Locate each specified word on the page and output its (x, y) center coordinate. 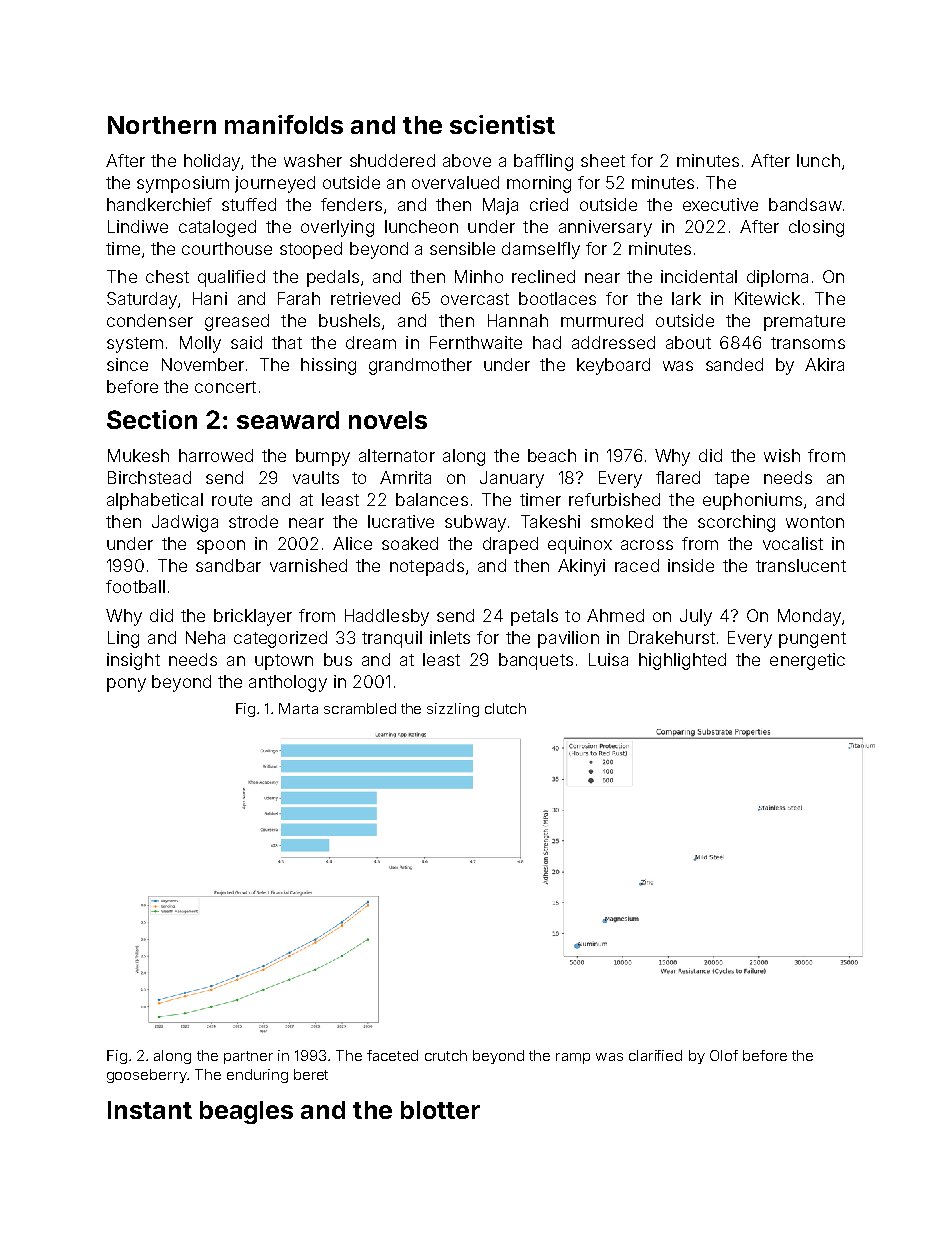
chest (167, 276)
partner (248, 1057)
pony (126, 685)
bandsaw (805, 204)
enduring (257, 1076)
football (135, 586)
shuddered (392, 160)
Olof (724, 1055)
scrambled (360, 708)
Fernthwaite (476, 342)
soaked (410, 543)
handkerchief (159, 204)
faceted (392, 1055)
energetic (807, 661)
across (647, 545)
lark (686, 298)
